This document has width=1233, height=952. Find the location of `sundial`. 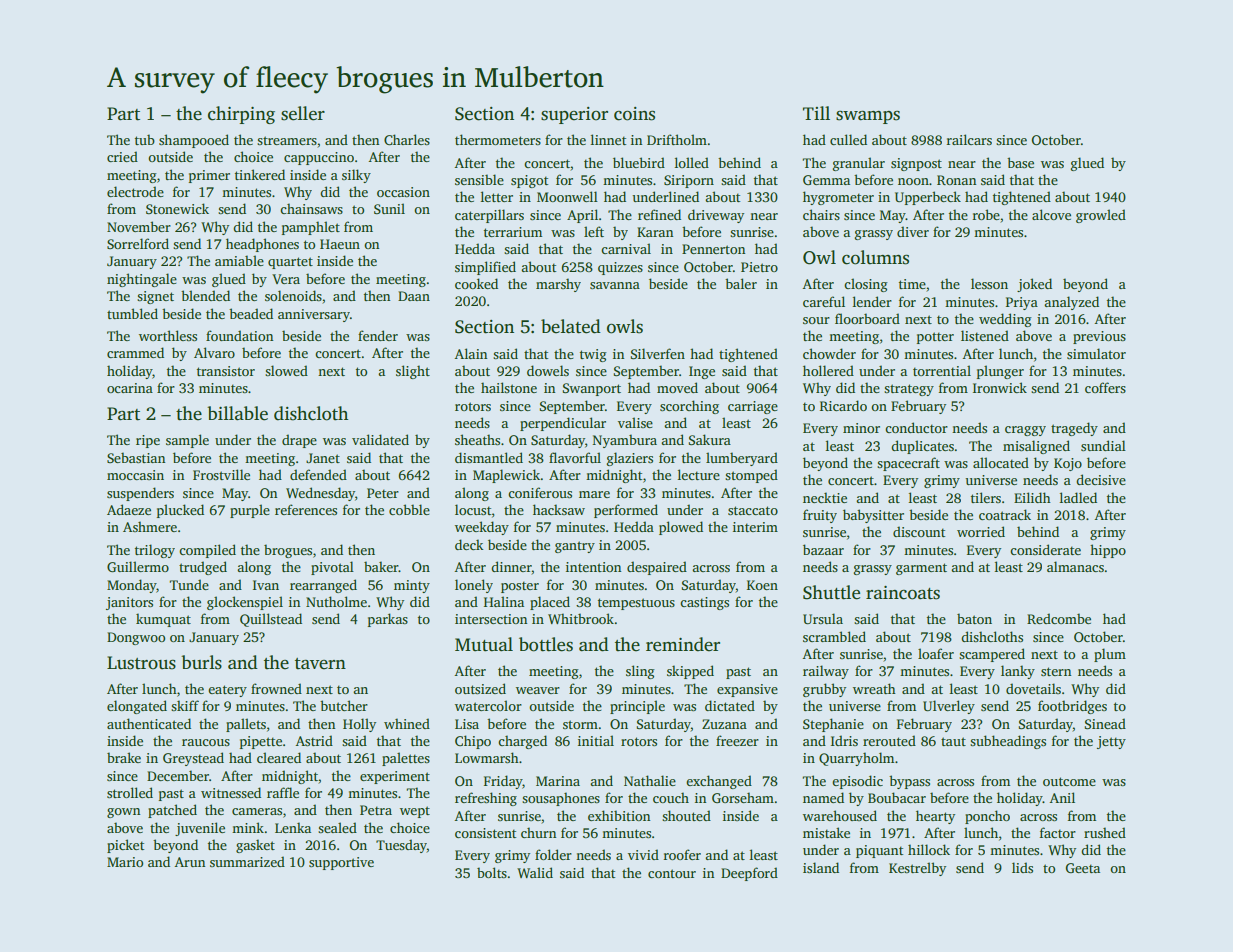

sundial is located at coordinates (1103, 445).
